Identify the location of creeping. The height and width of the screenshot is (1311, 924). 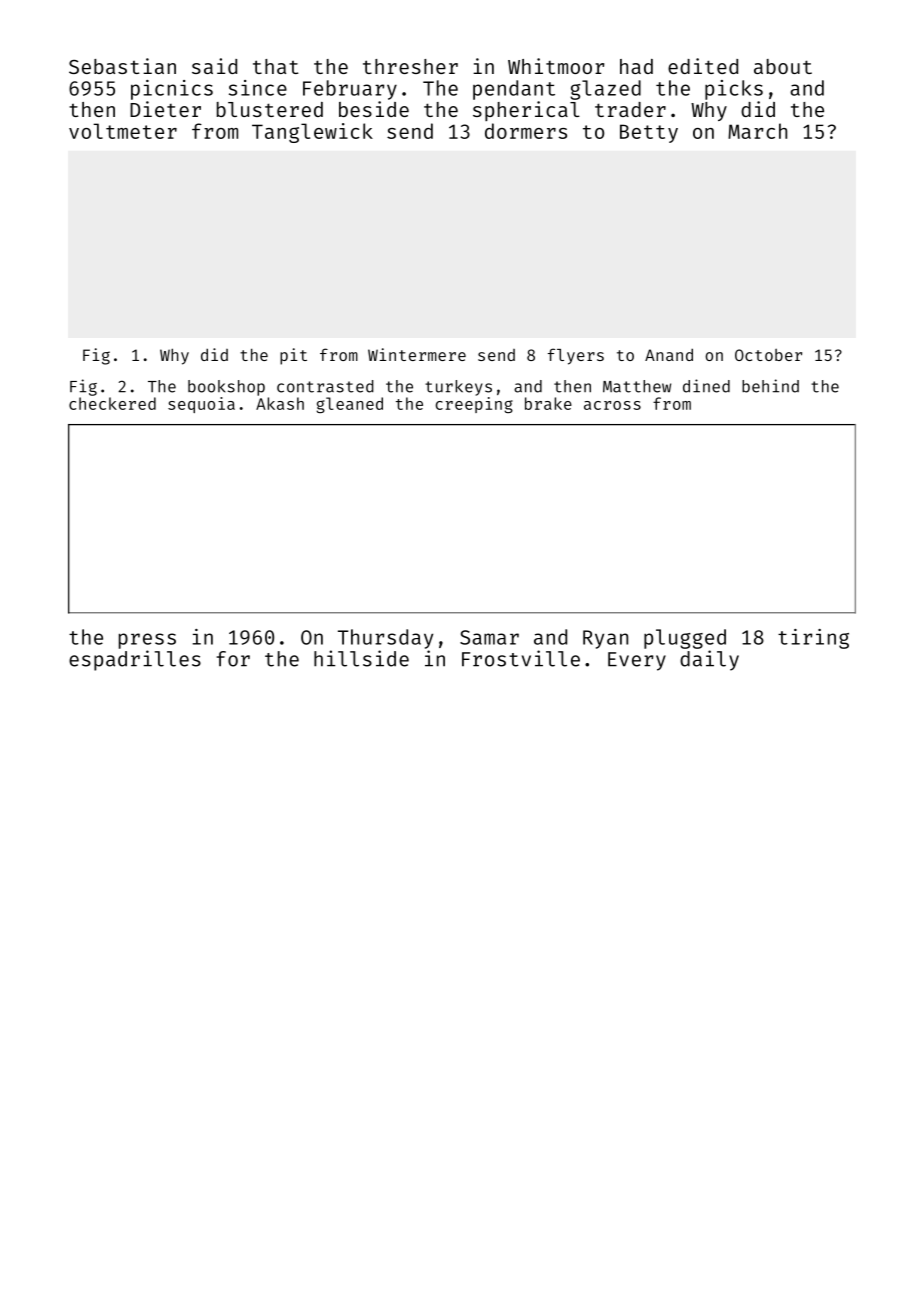
(474, 405).
